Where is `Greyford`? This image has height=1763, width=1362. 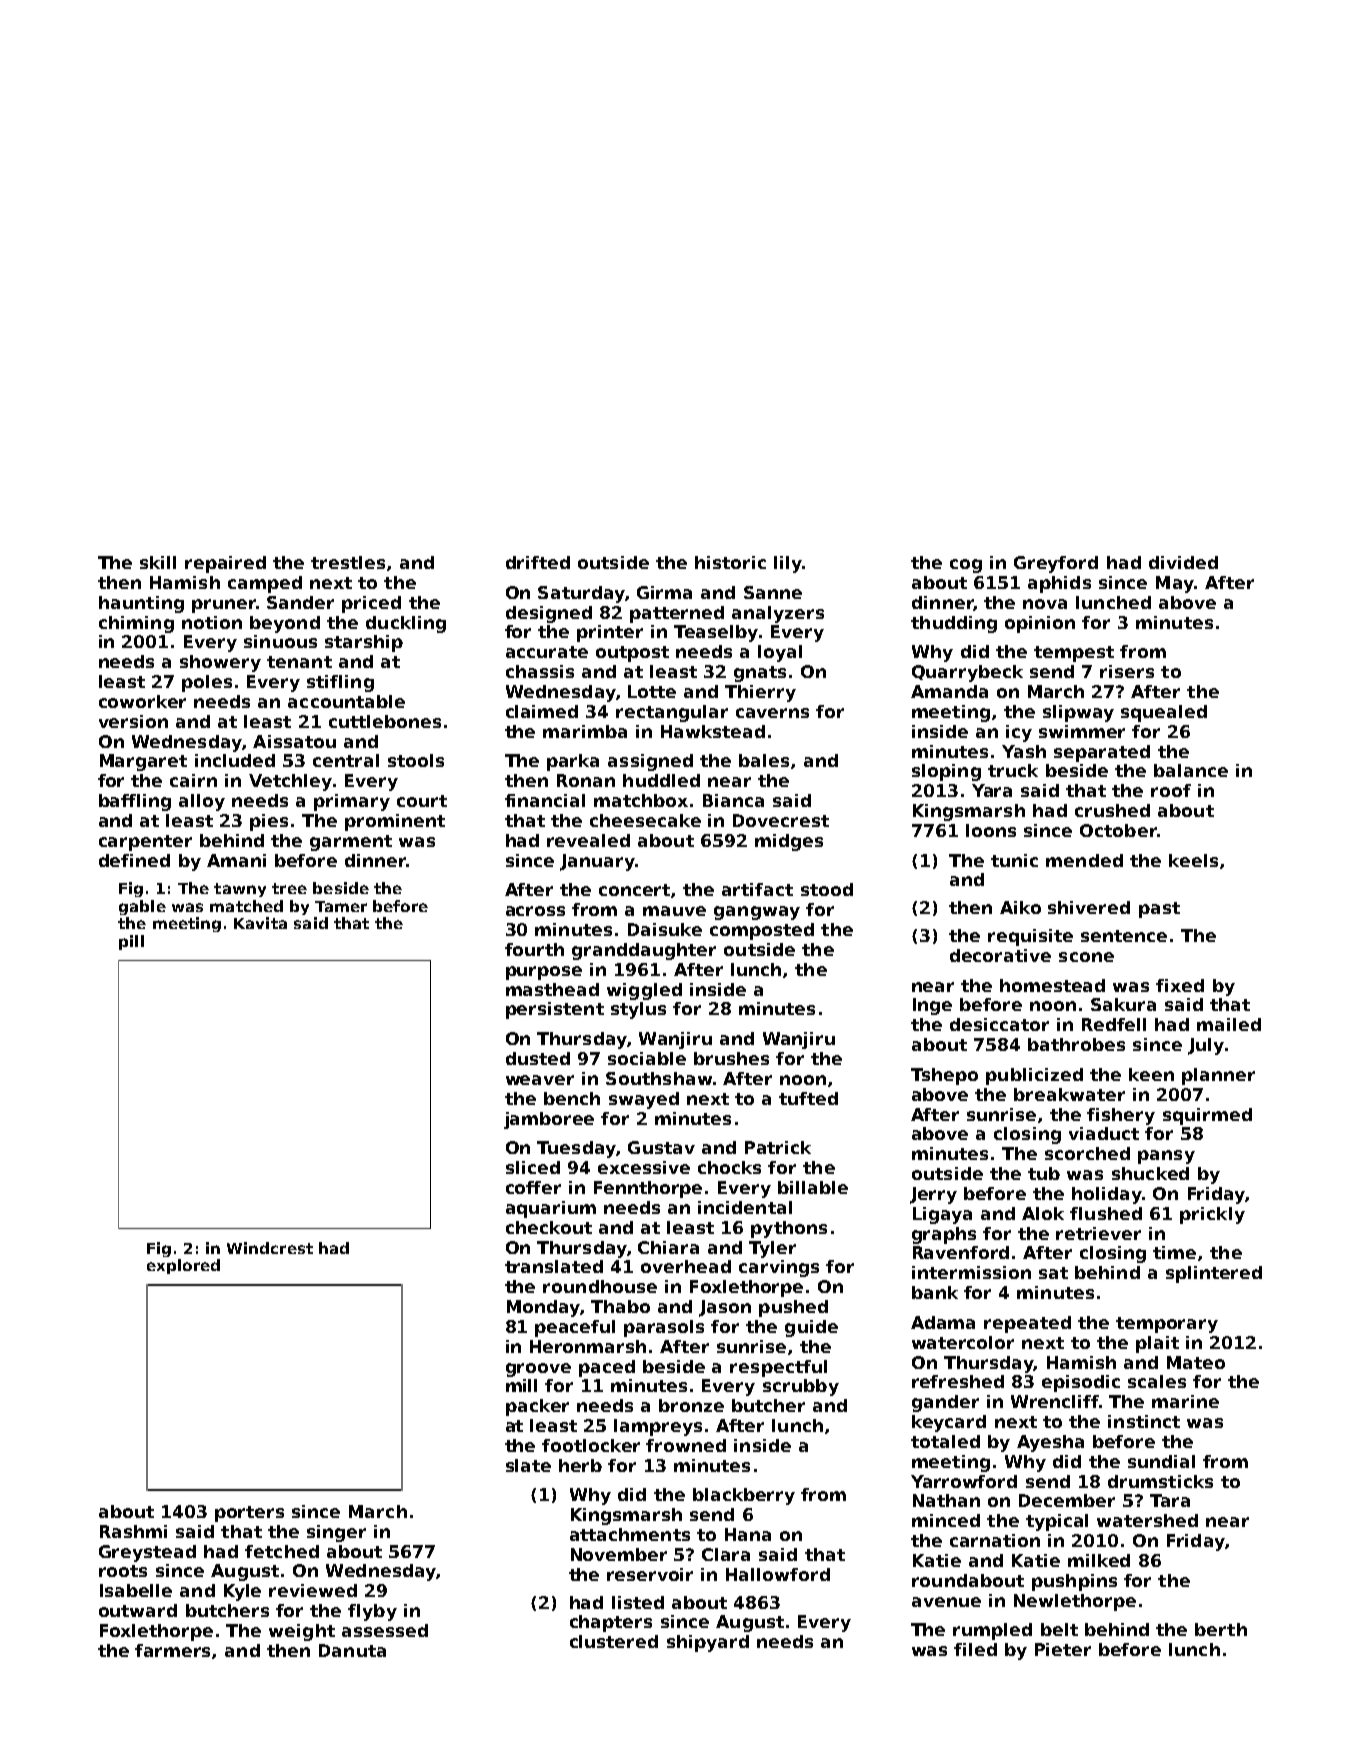
Greyford is located at coordinates (1056, 564).
